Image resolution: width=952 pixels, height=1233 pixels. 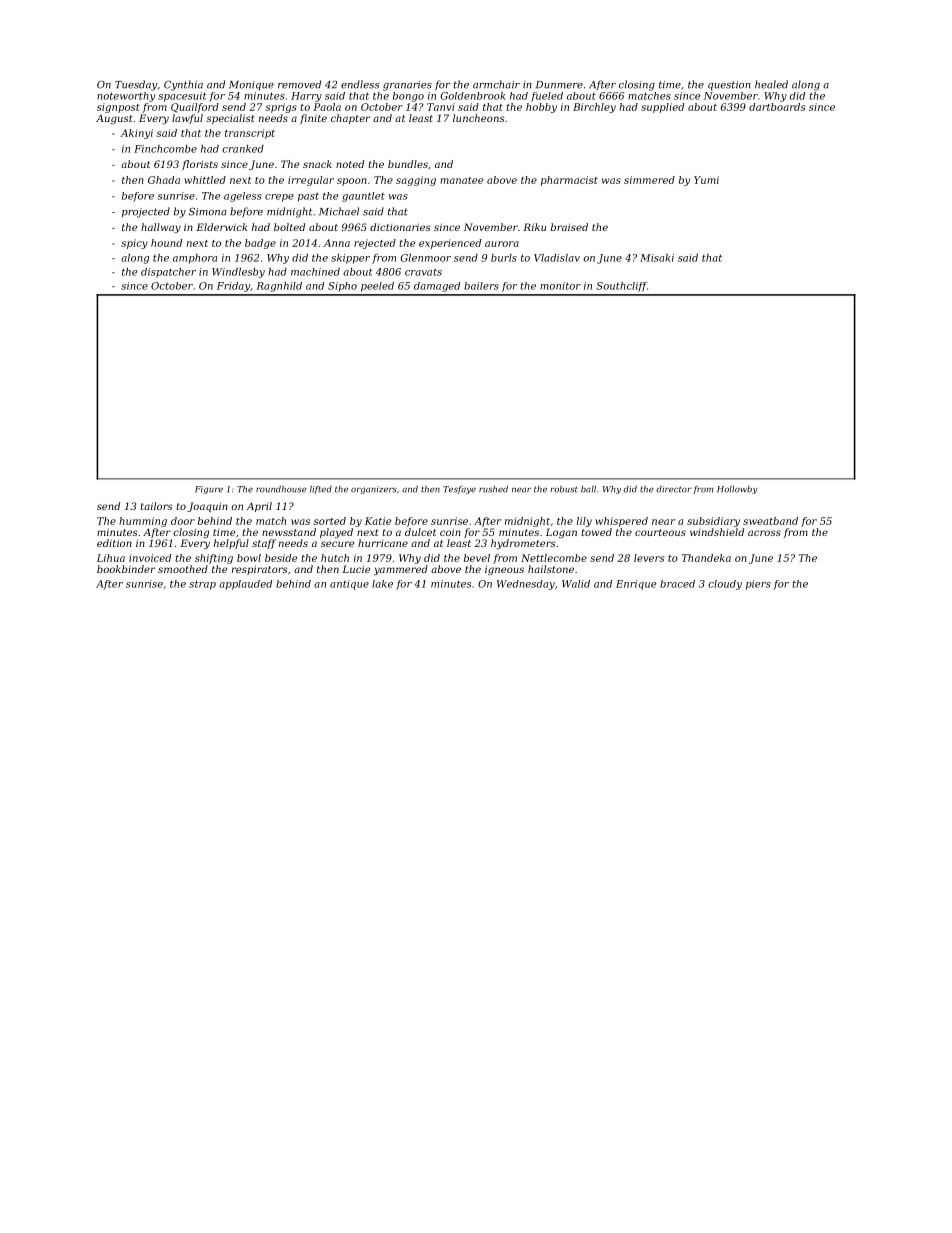 I want to click on pharmacist, so click(x=569, y=181).
